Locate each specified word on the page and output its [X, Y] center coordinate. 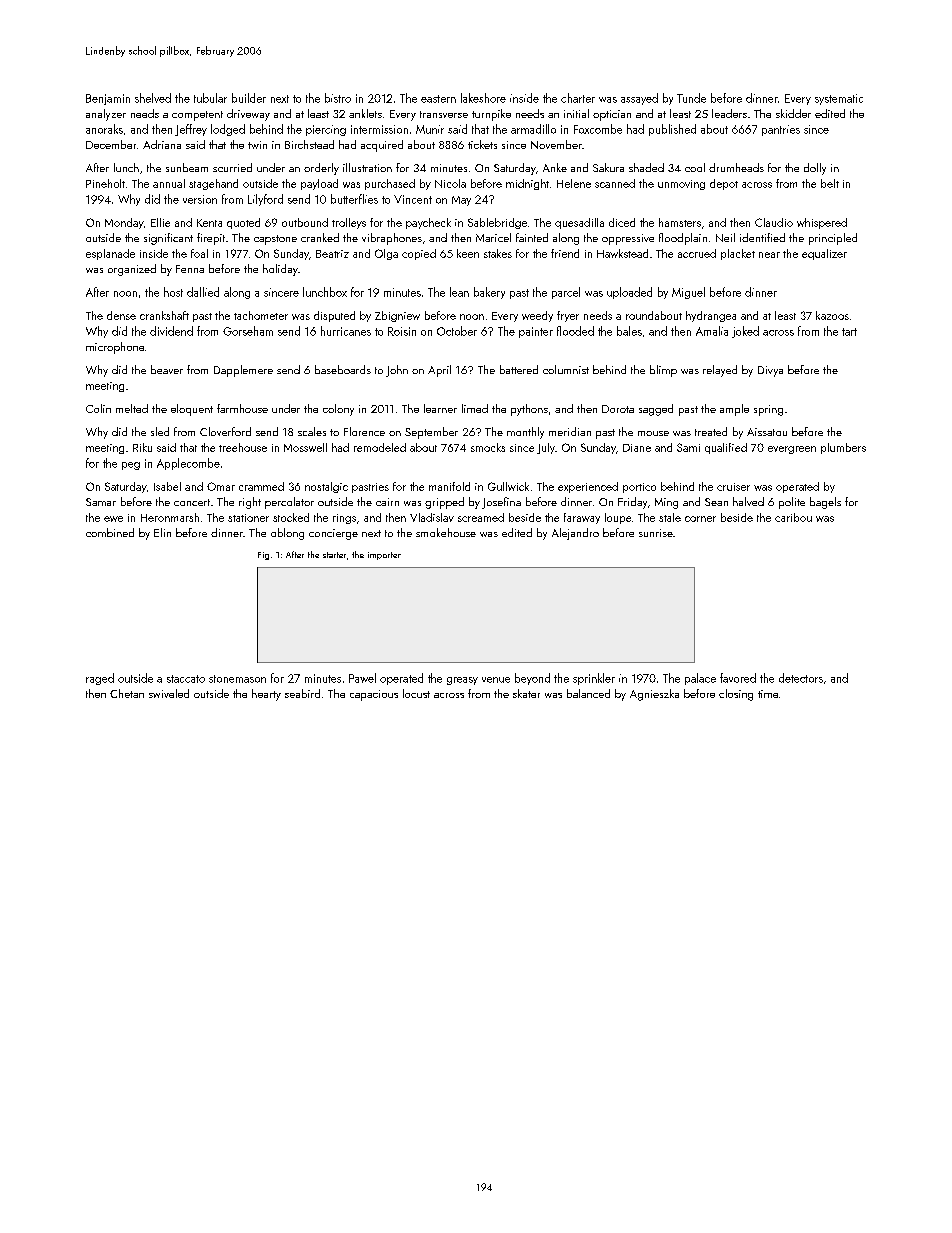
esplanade [110, 254]
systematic [839, 99]
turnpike [491, 115]
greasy [462, 681]
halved [748, 501]
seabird [302, 693]
